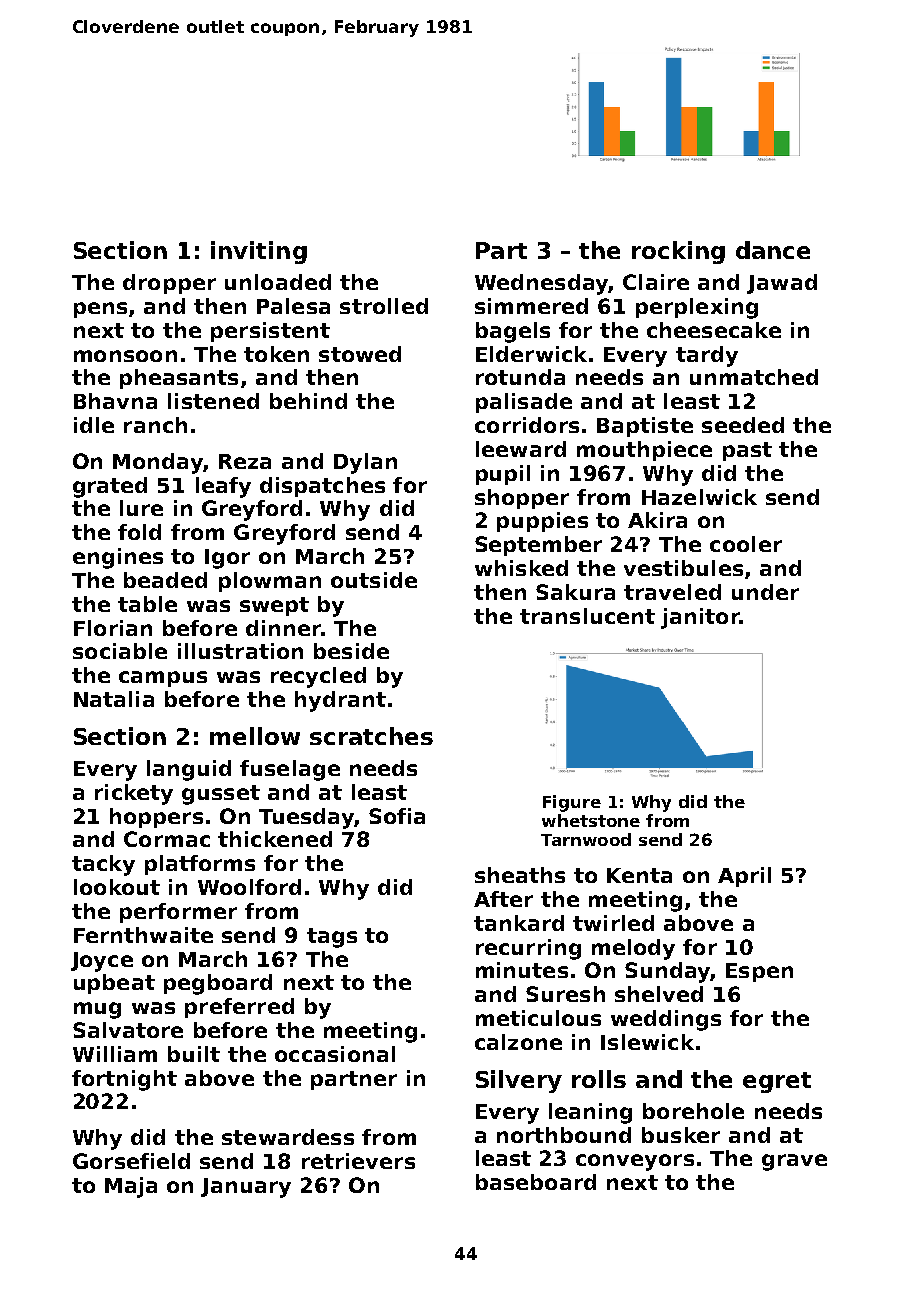 This screenshot has width=908, height=1316. Describe the element at coordinates (678, 252) in the screenshot. I see `rocking` at that location.
